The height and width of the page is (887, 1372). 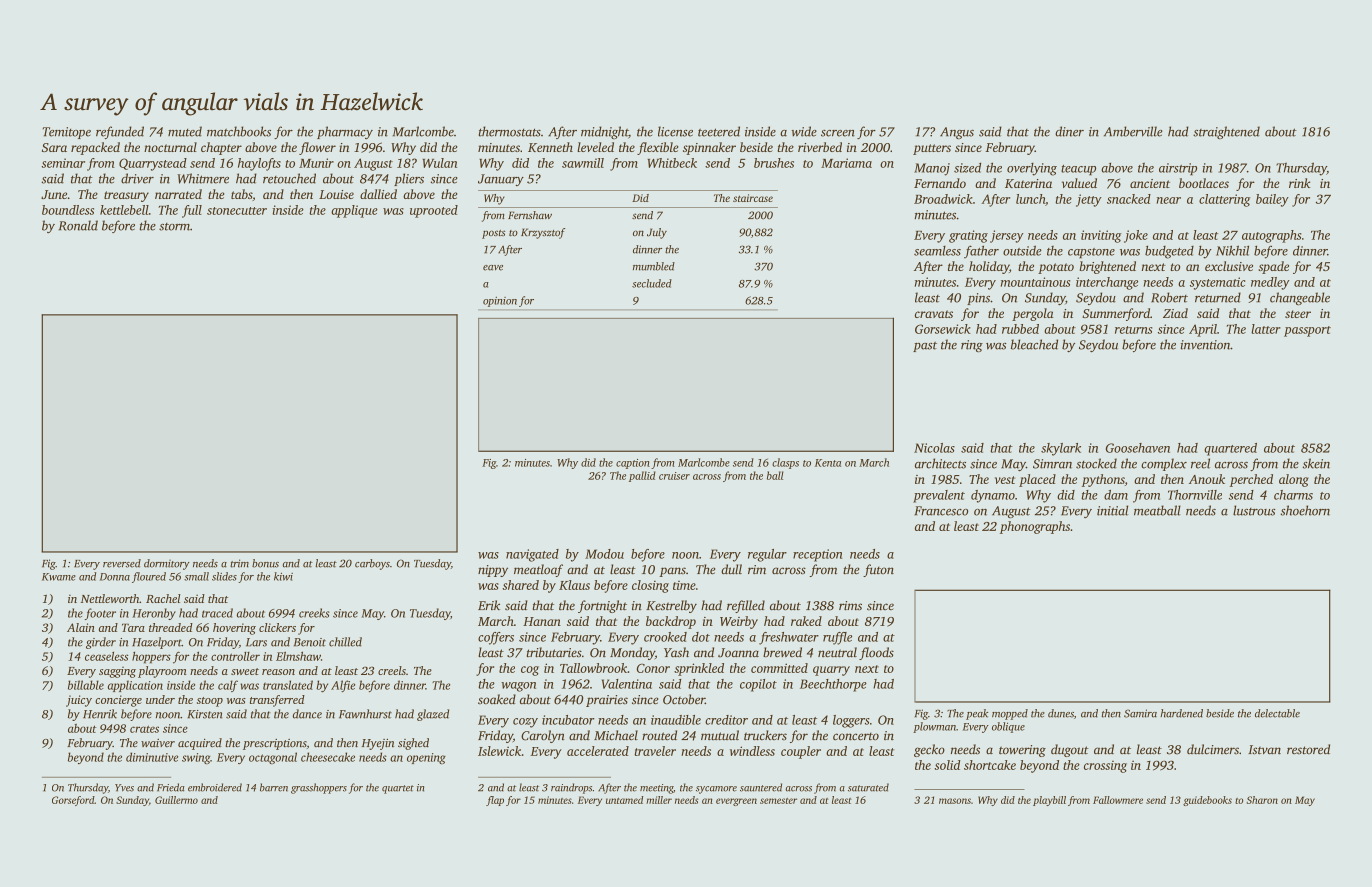 What do you see at coordinates (604, 132) in the page?
I see `midnight` at bounding box center [604, 132].
